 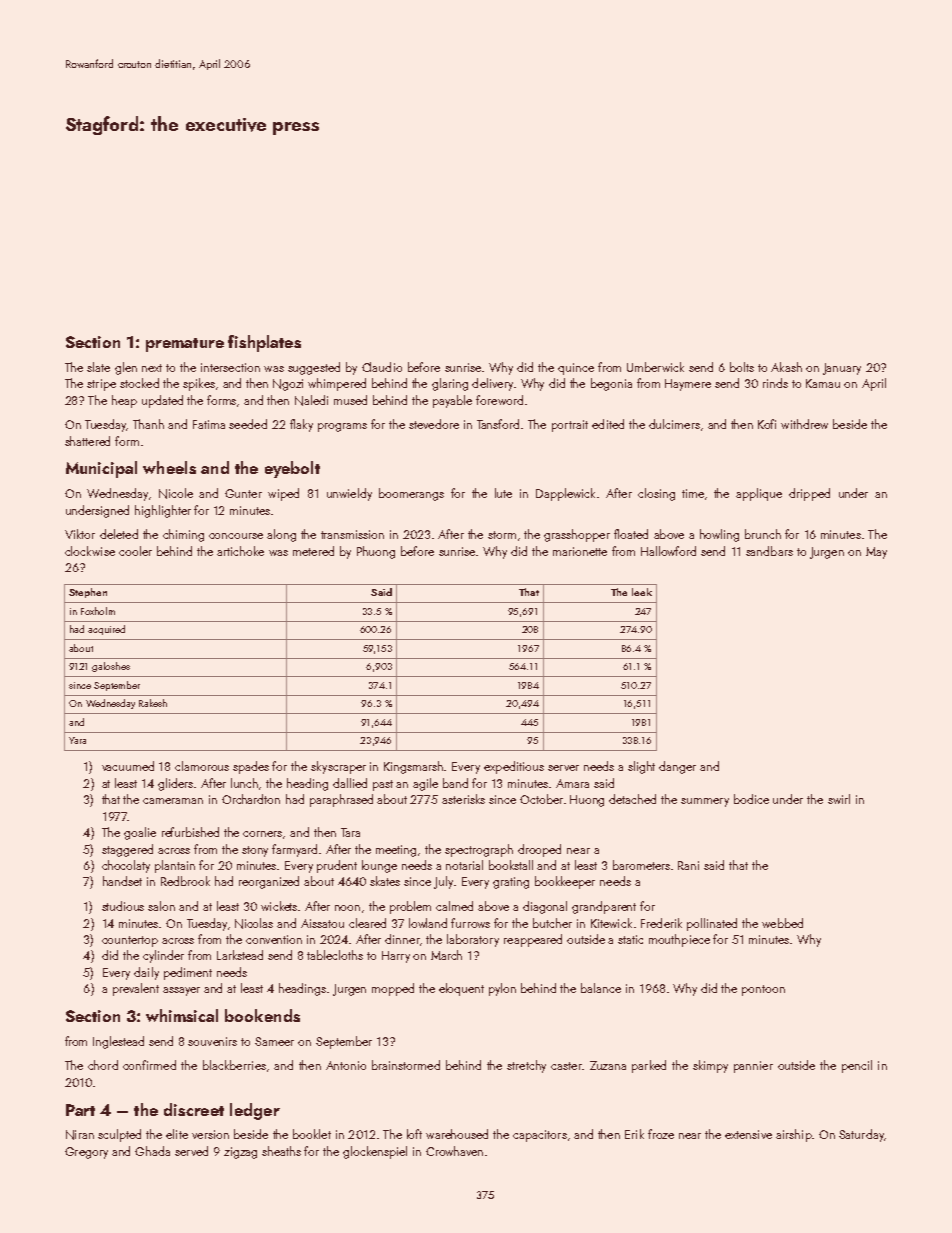 I want to click on Claudio, so click(x=382, y=367).
